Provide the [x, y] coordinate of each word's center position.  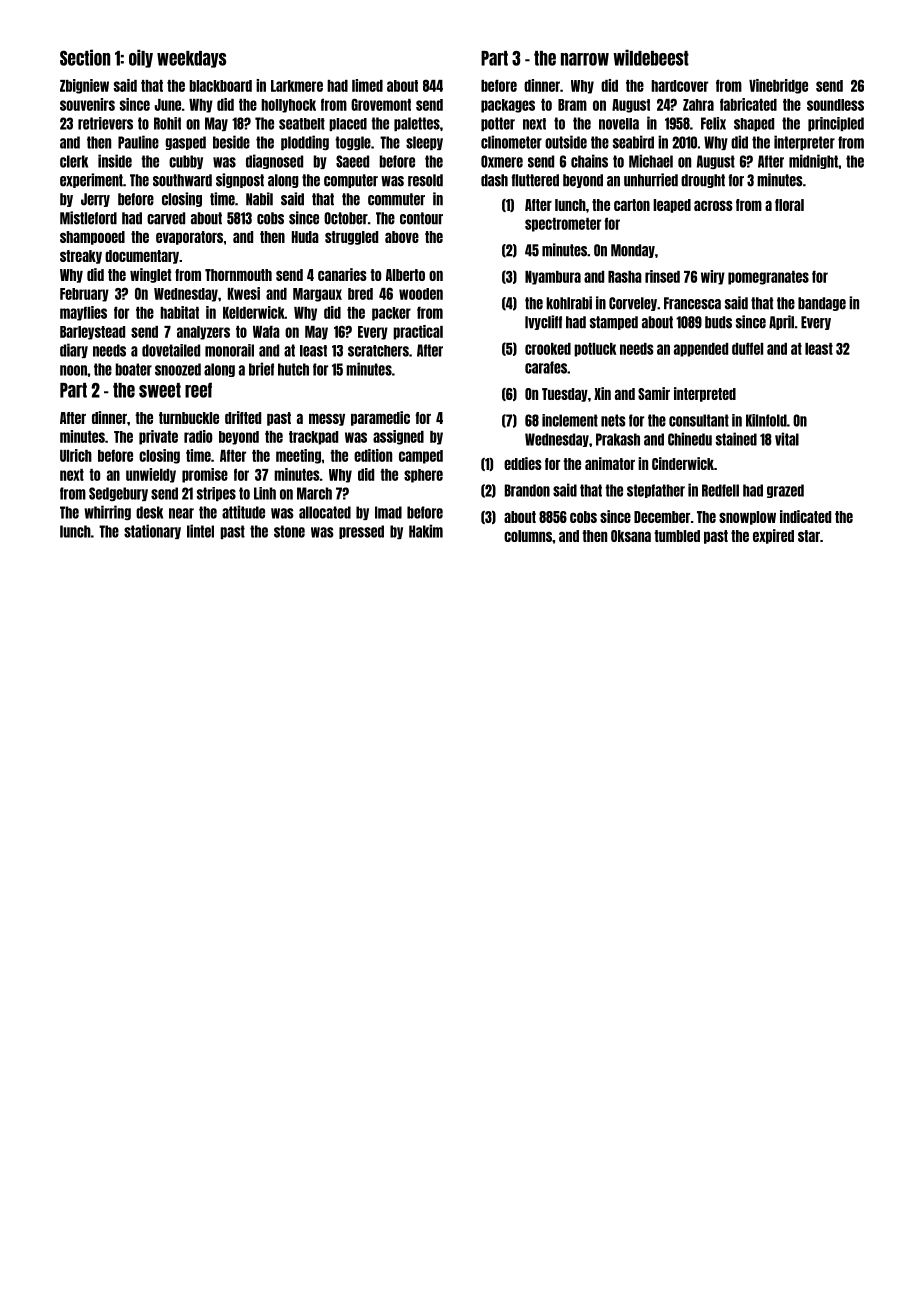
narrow [585, 59]
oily [141, 58]
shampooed [92, 238]
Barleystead [92, 333]
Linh [265, 493]
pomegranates [768, 278]
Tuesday [565, 395]
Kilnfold [766, 420]
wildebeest [651, 57]
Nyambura [553, 278]
